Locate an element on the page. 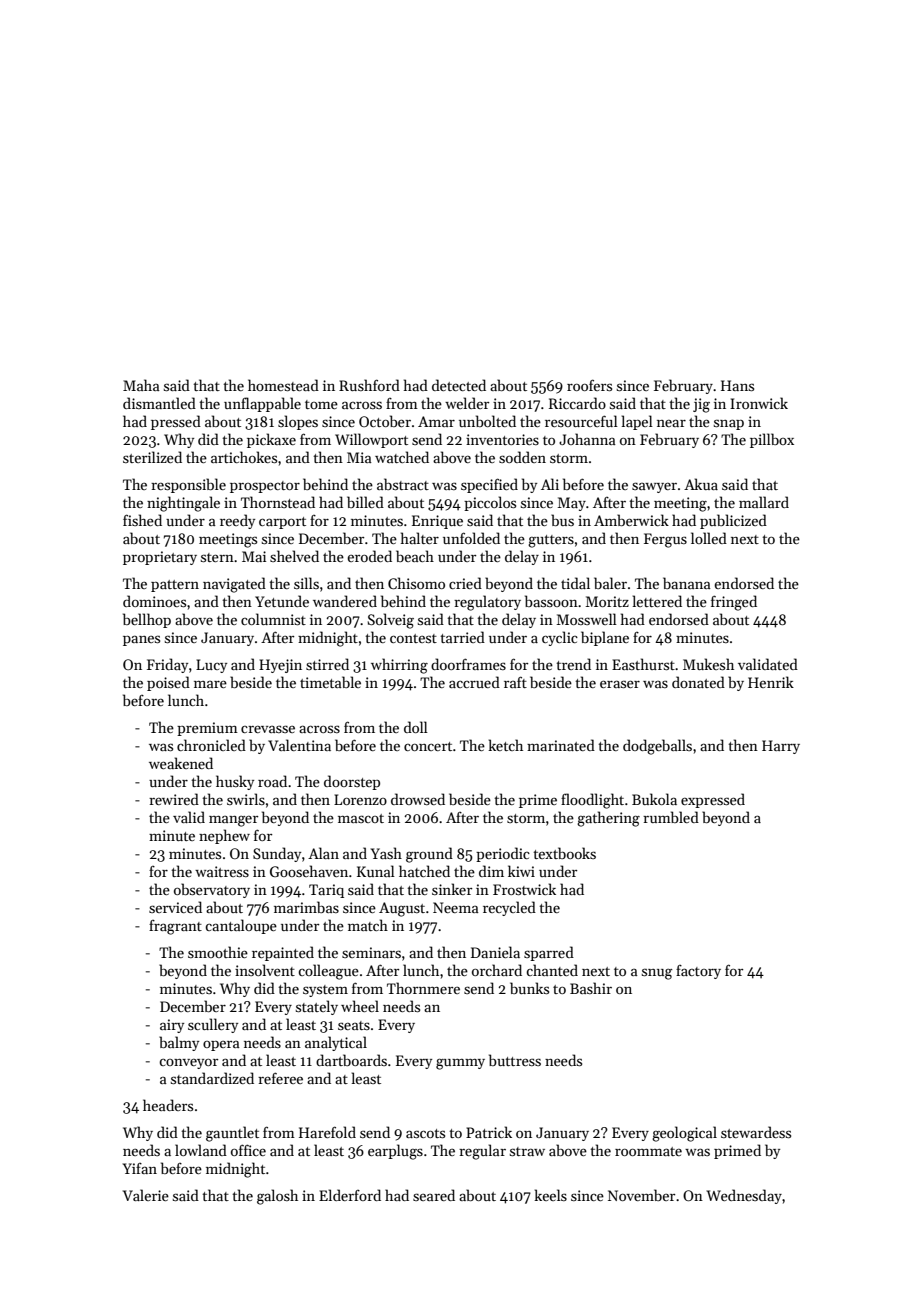  Goosehaven is located at coordinates (309, 871).
